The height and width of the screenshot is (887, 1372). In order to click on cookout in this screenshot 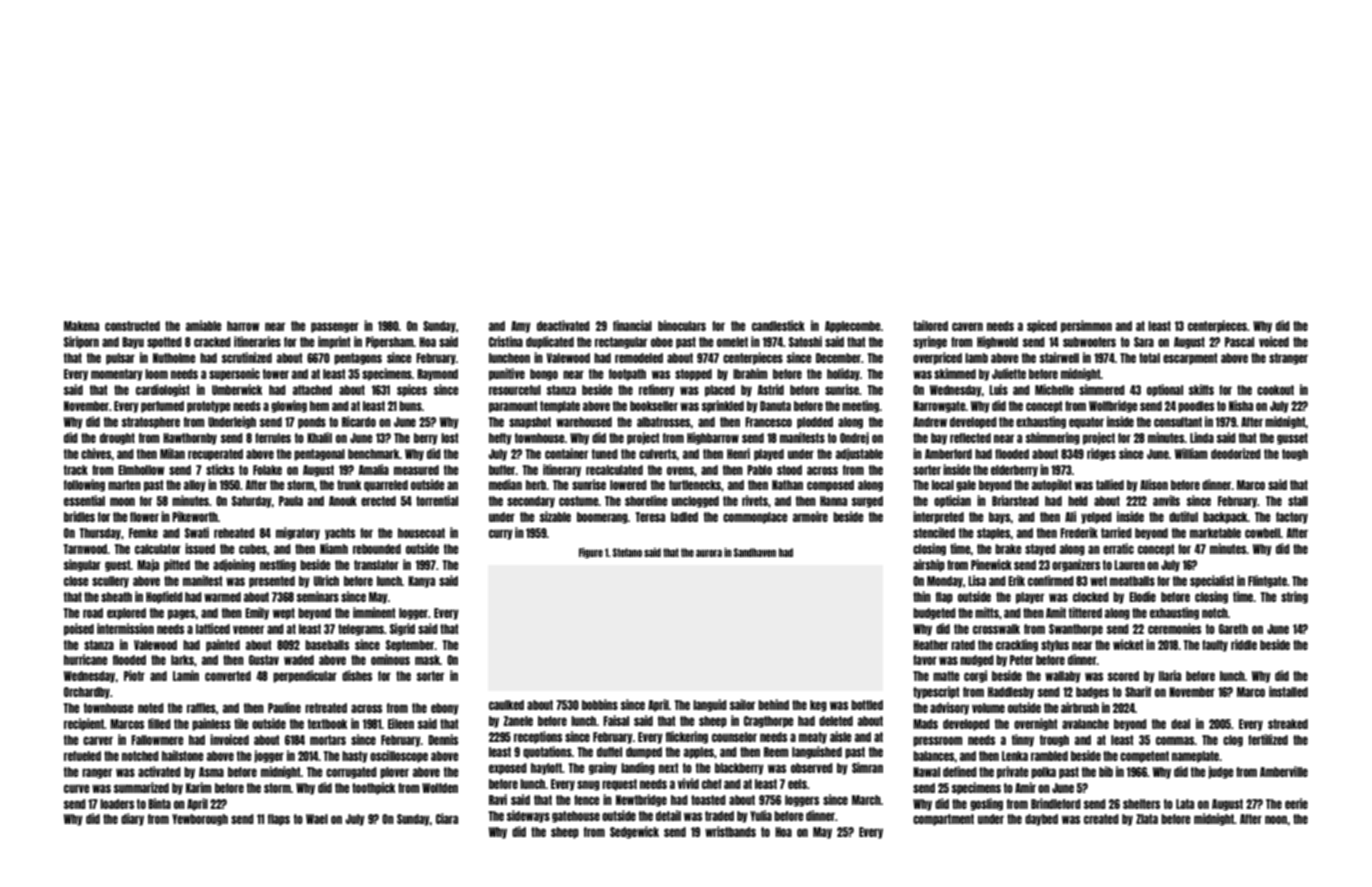, I will do `click(1275, 390)`.
